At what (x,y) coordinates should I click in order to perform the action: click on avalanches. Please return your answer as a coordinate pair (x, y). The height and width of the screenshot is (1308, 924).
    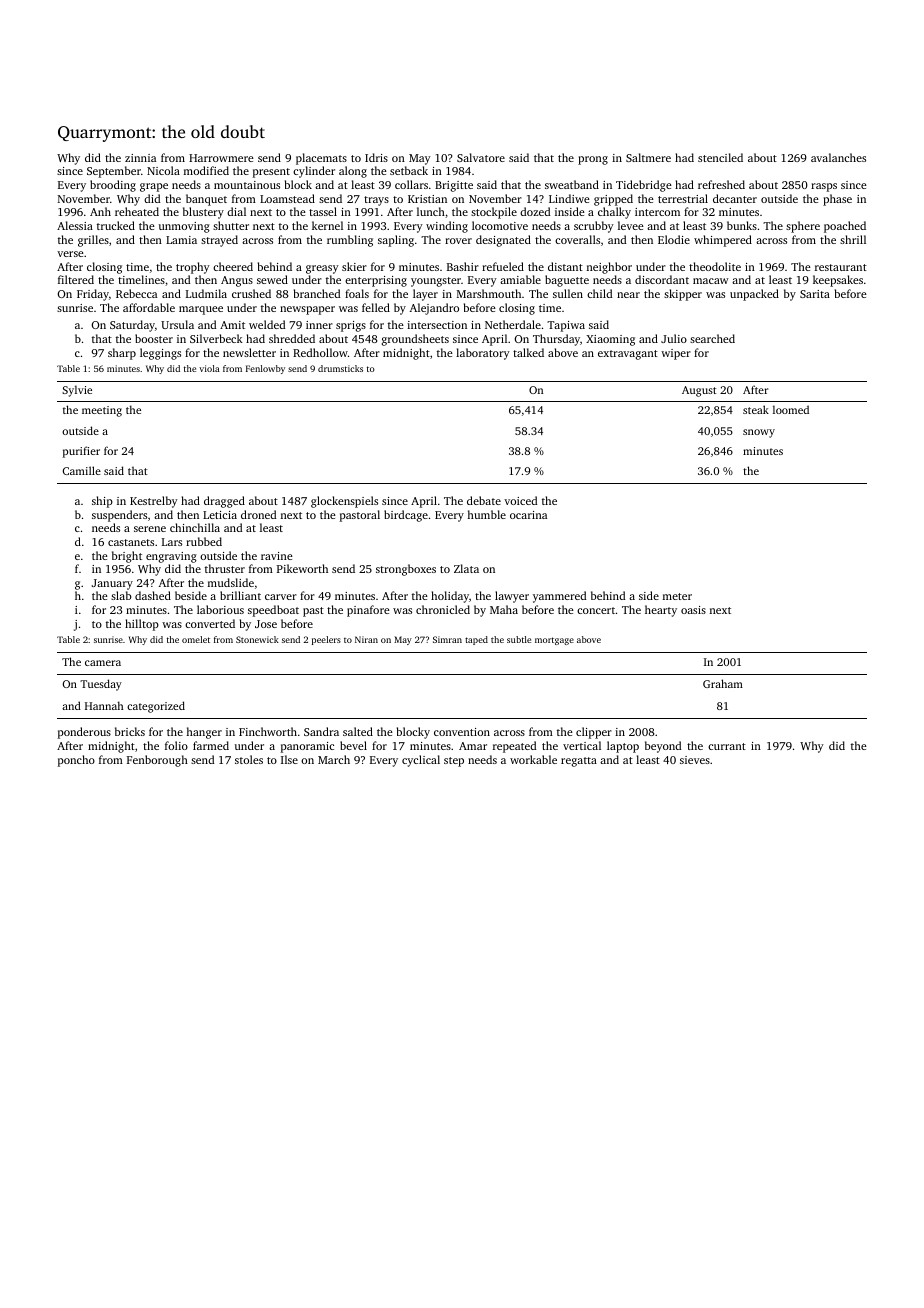
    Looking at the image, I should click on (838, 157).
